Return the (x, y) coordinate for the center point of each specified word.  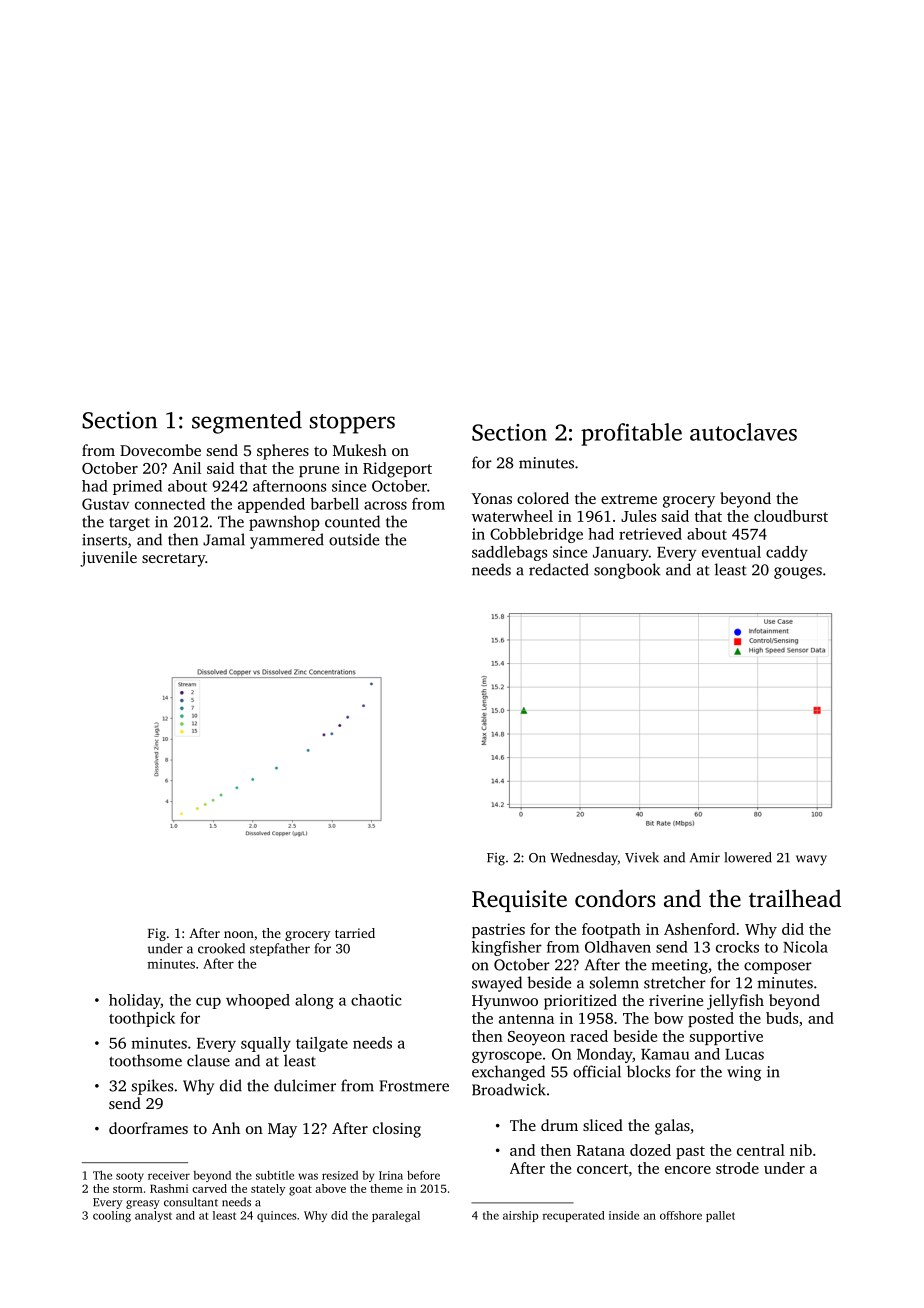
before (423, 1175)
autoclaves (743, 432)
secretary (173, 560)
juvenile (108, 559)
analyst (153, 1216)
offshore (681, 1215)
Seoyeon (536, 1038)
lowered (748, 857)
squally (266, 1044)
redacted (559, 569)
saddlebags (509, 553)
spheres (283, 452)
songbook (627, 571)
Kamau (665, 1054)
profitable (631, 434)
